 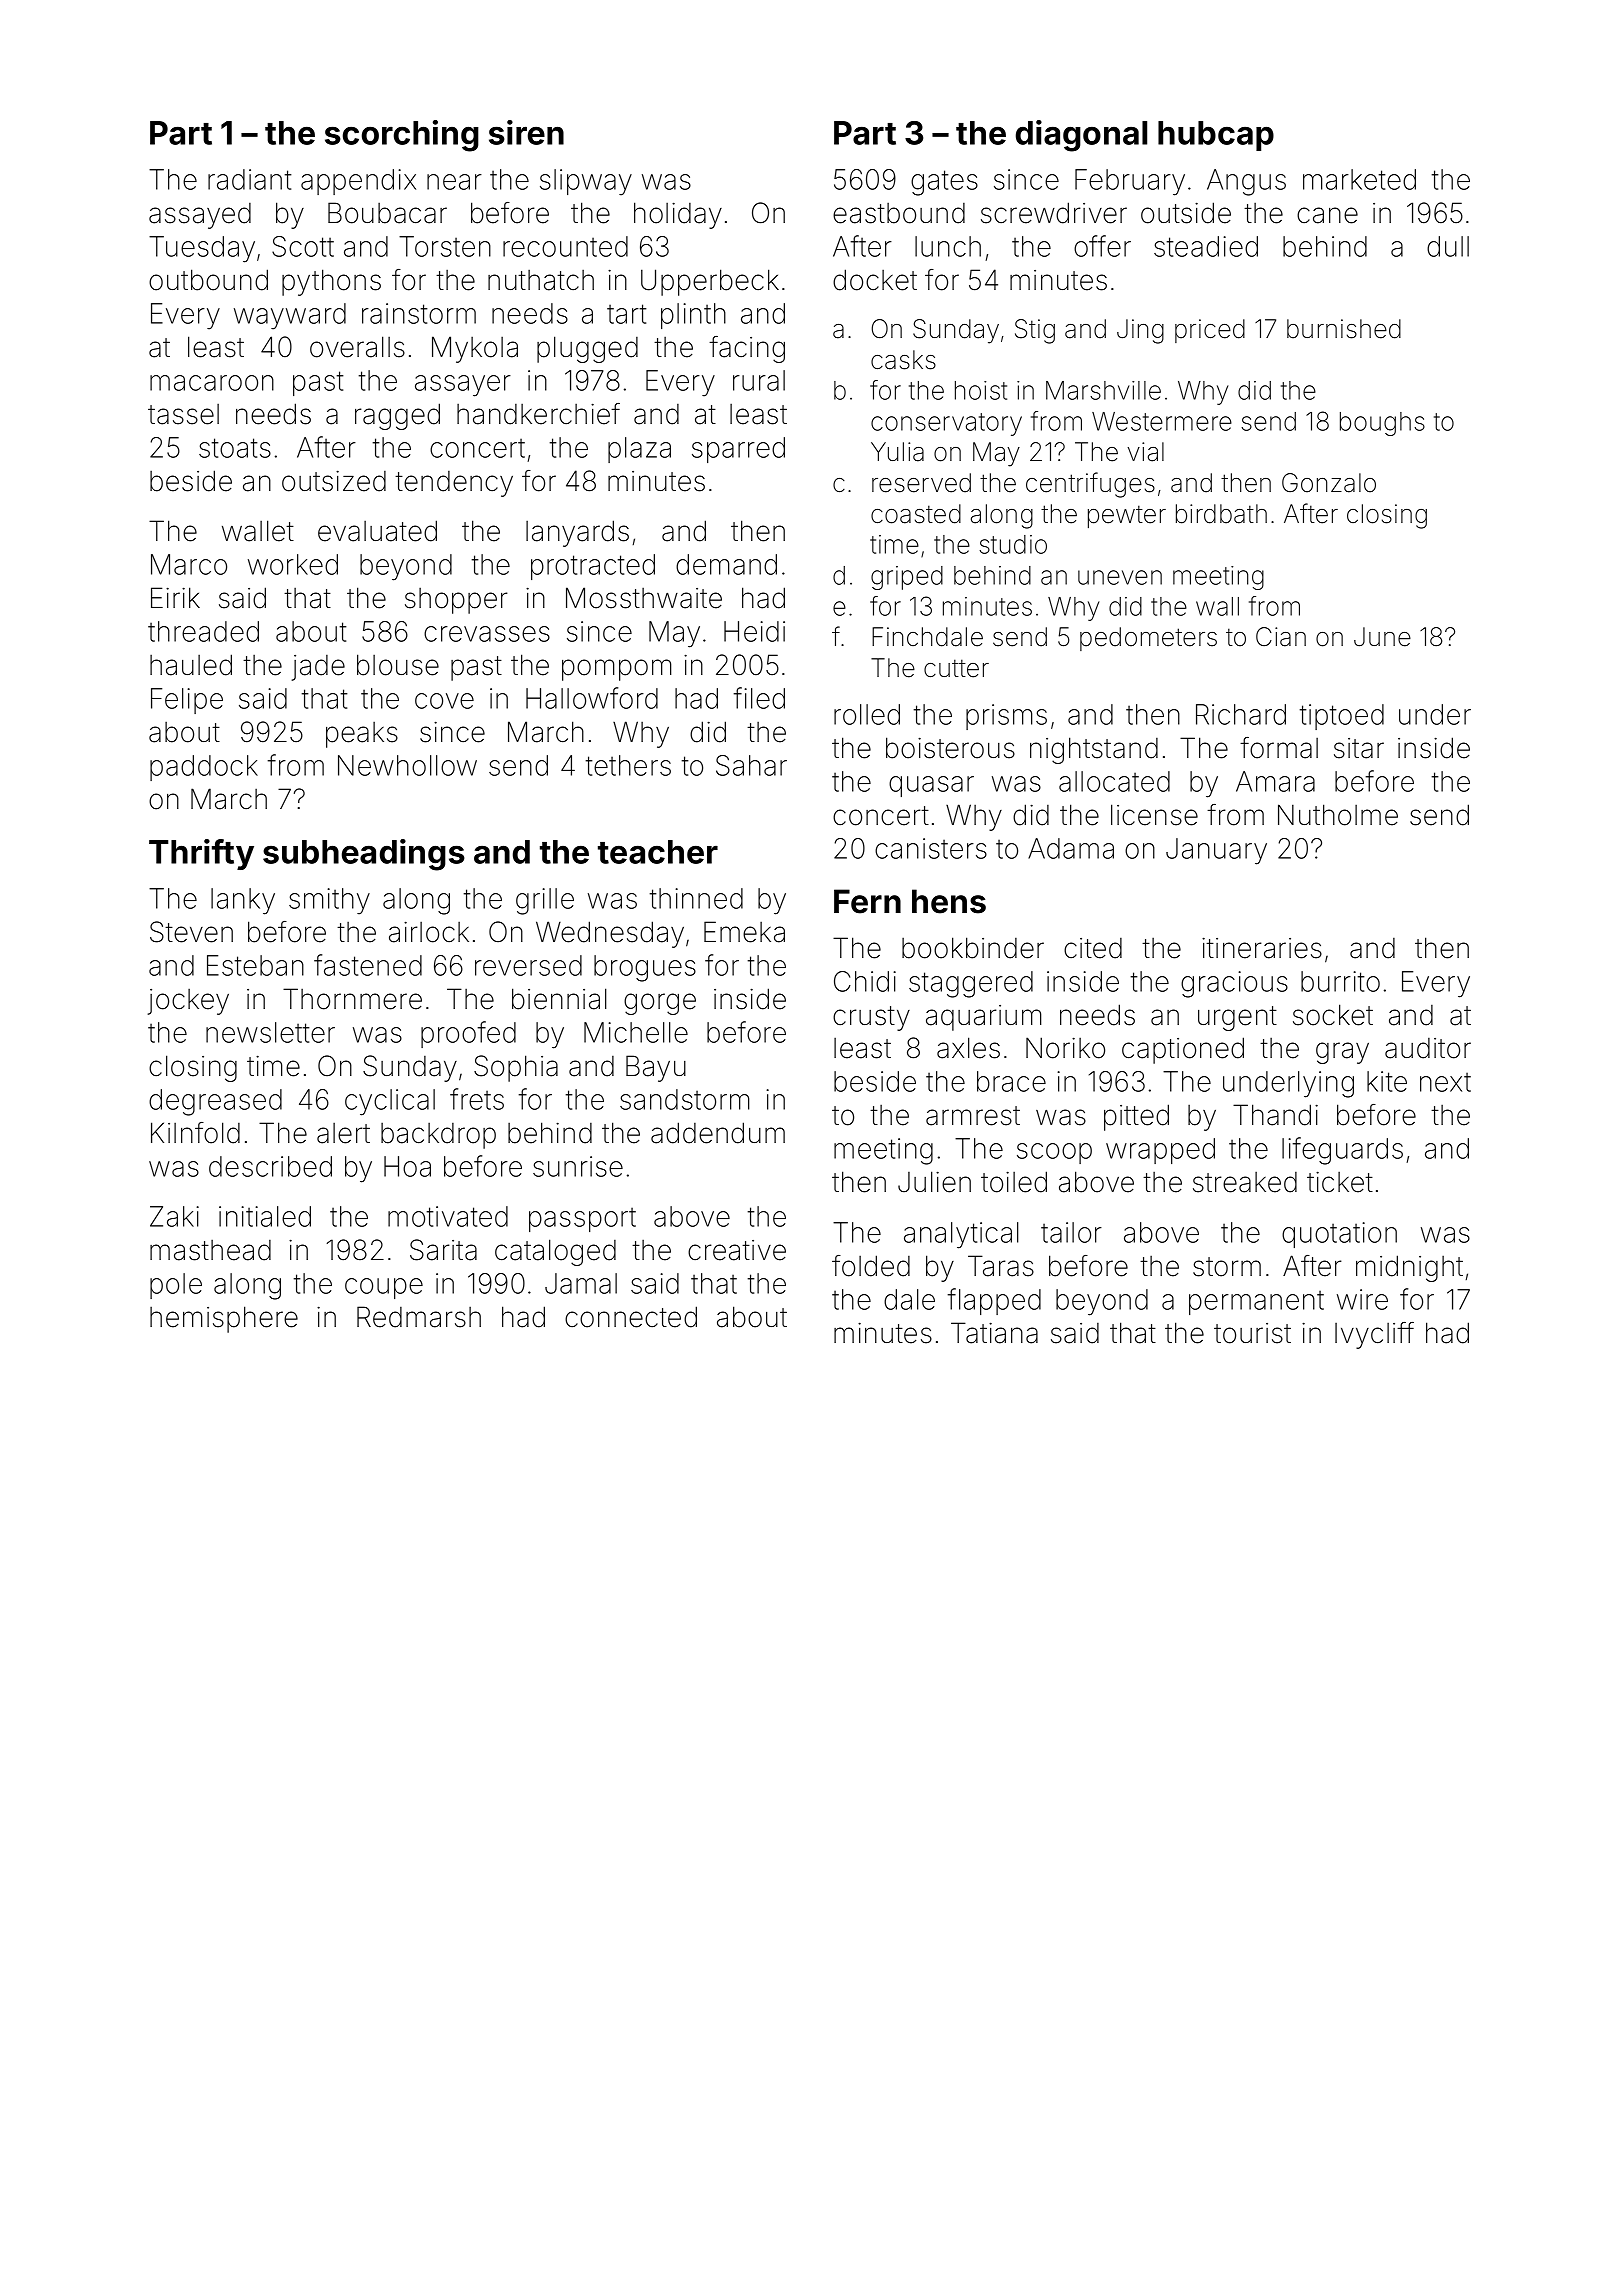 I want to click on Nutholme, so click(x=1338, y=815).
